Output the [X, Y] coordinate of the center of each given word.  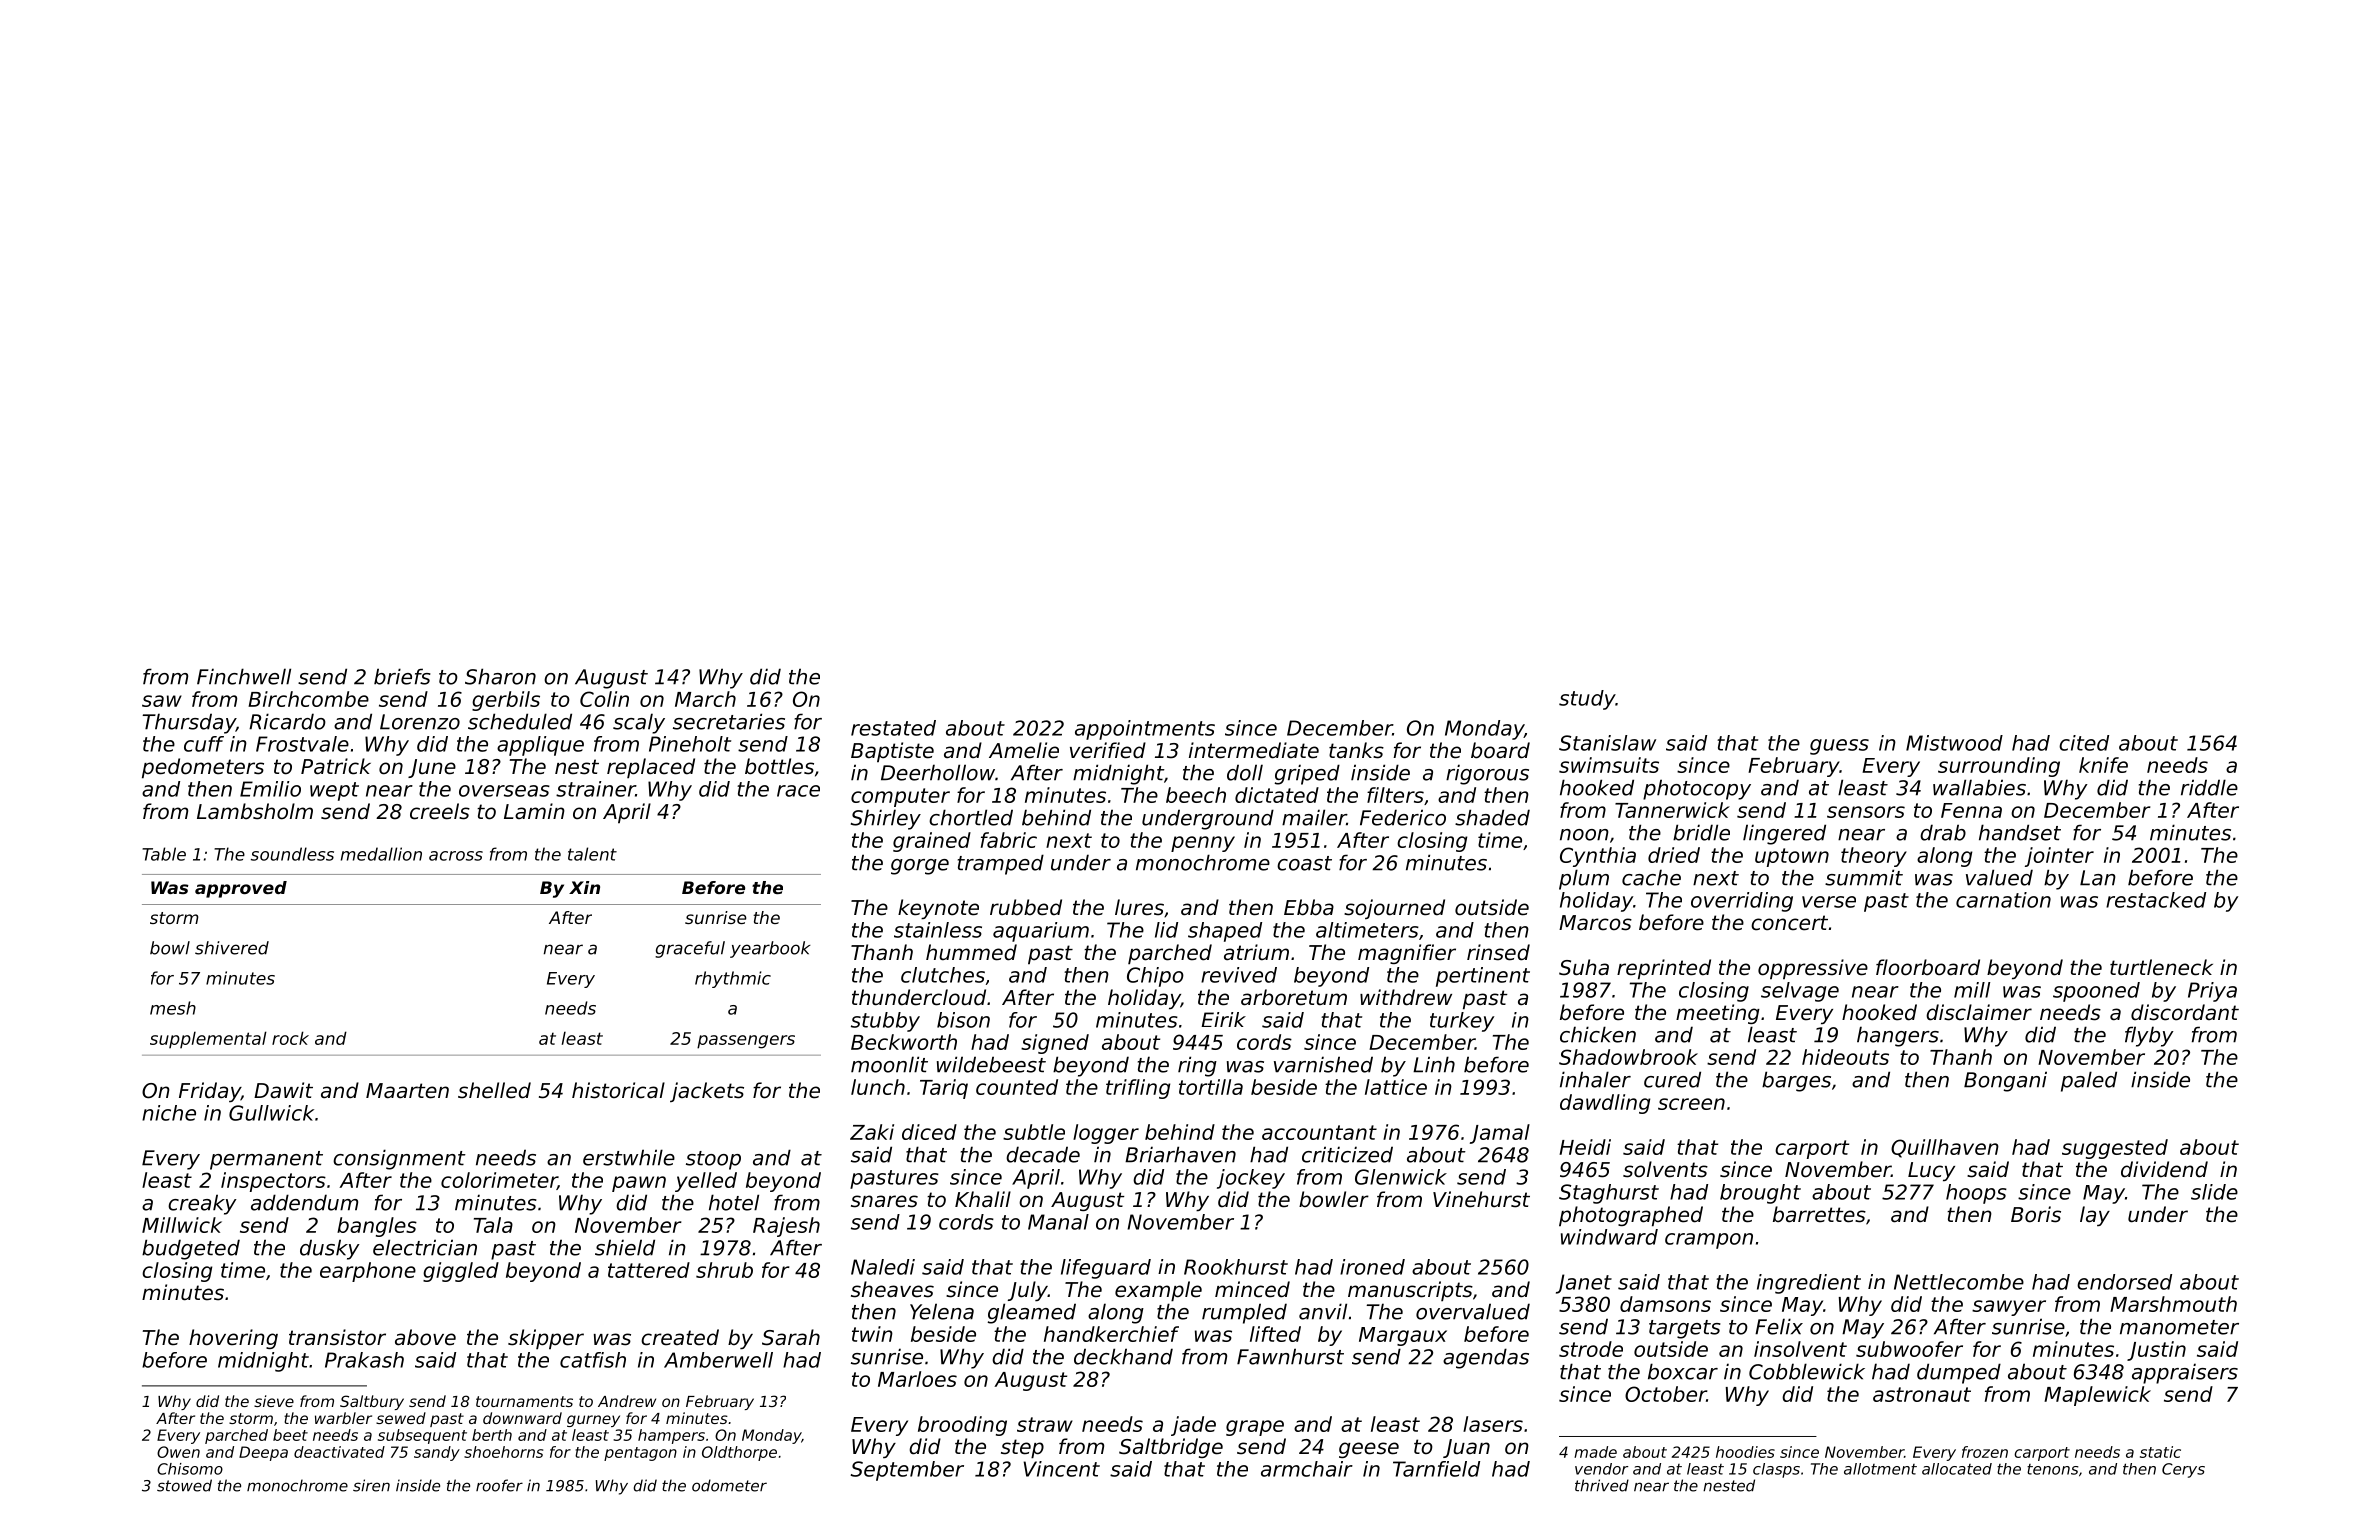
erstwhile [629, 1157]
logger [1106, 1134]
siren [371, 1485]
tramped [1001, 864]
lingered [1784, 834]
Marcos [1595, 923]
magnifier [1407, 954]
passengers [746, 1042]
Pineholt [690, 744]
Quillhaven [1945, 1148]
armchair [1307, 1469]
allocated [1957, 1469]
